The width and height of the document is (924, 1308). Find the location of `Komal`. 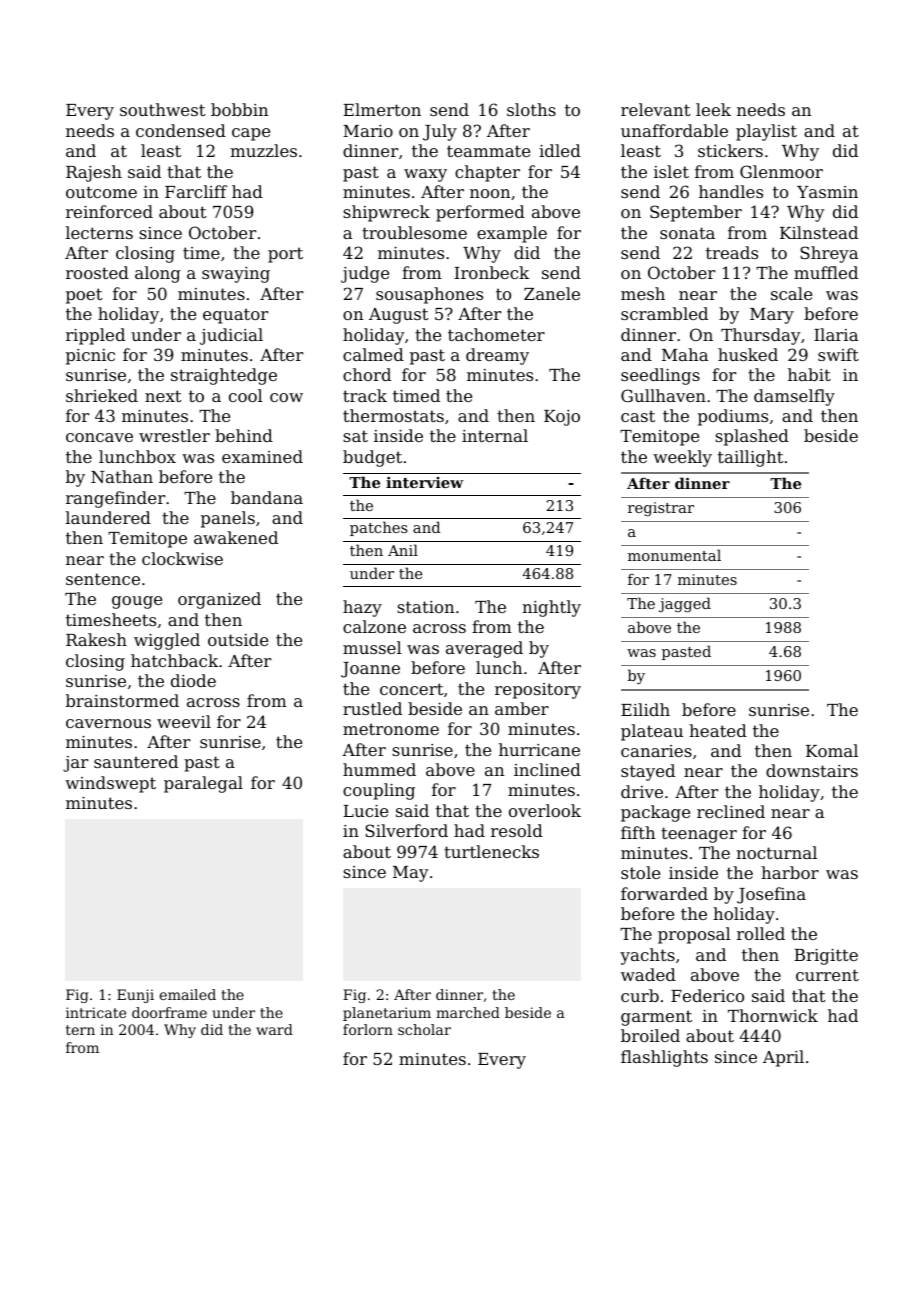

Komal is located at coordinates (832, 750).
